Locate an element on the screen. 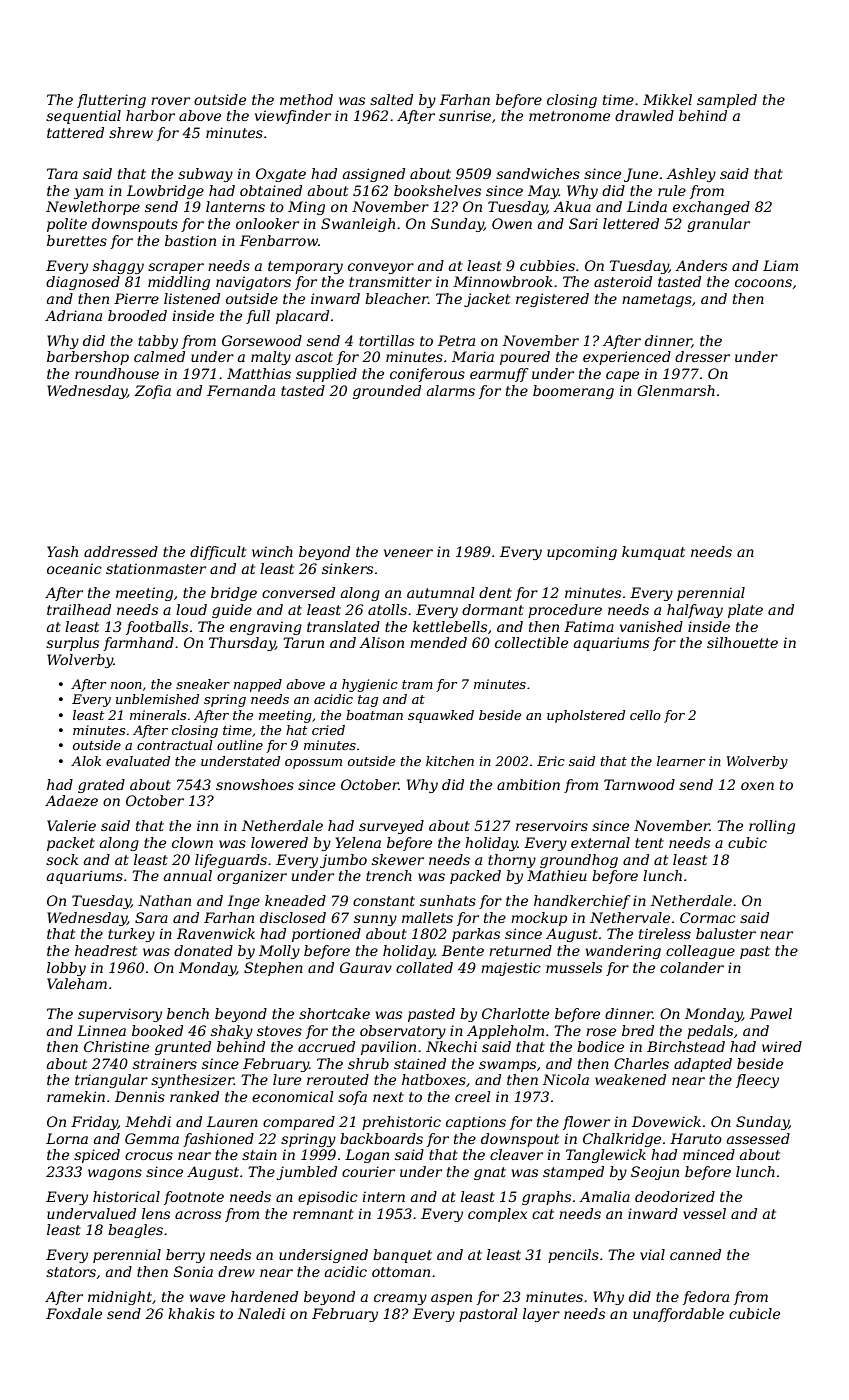  harbor is located at coordinates (150, 115).
